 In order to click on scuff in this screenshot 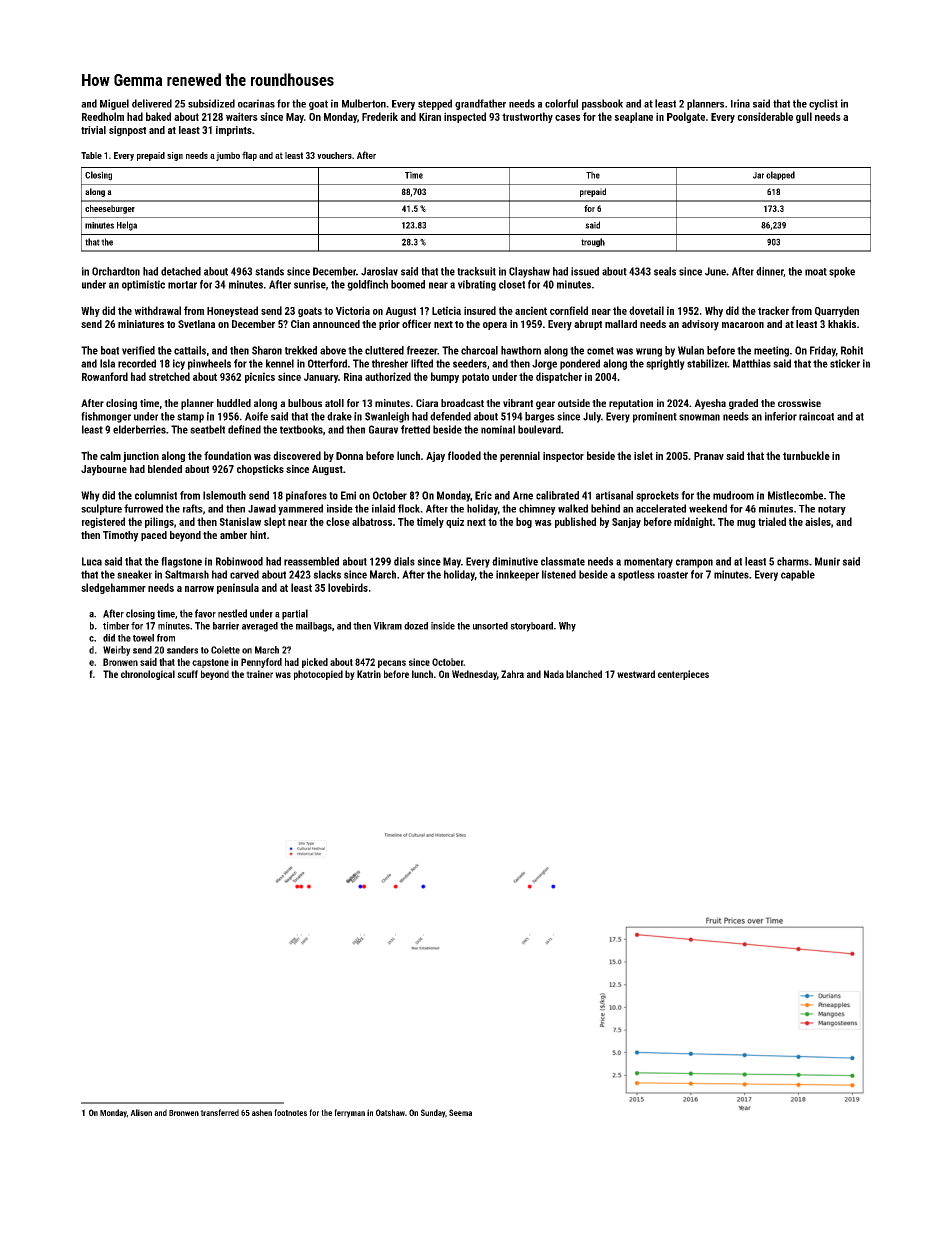, I will do `click(187, 674)`.
